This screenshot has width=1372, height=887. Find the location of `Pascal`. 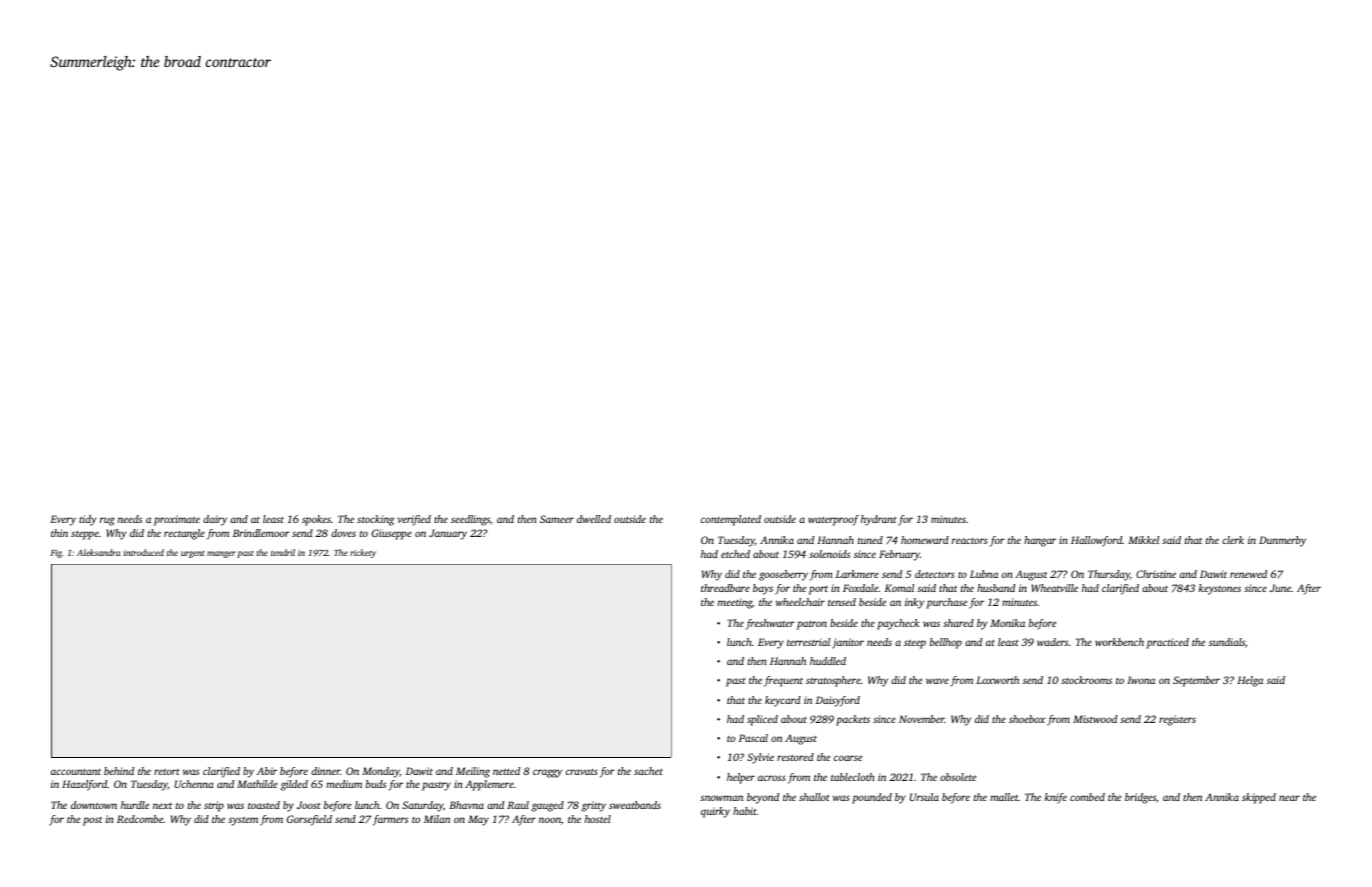

Pascal is located at coordinates (753, 738).
